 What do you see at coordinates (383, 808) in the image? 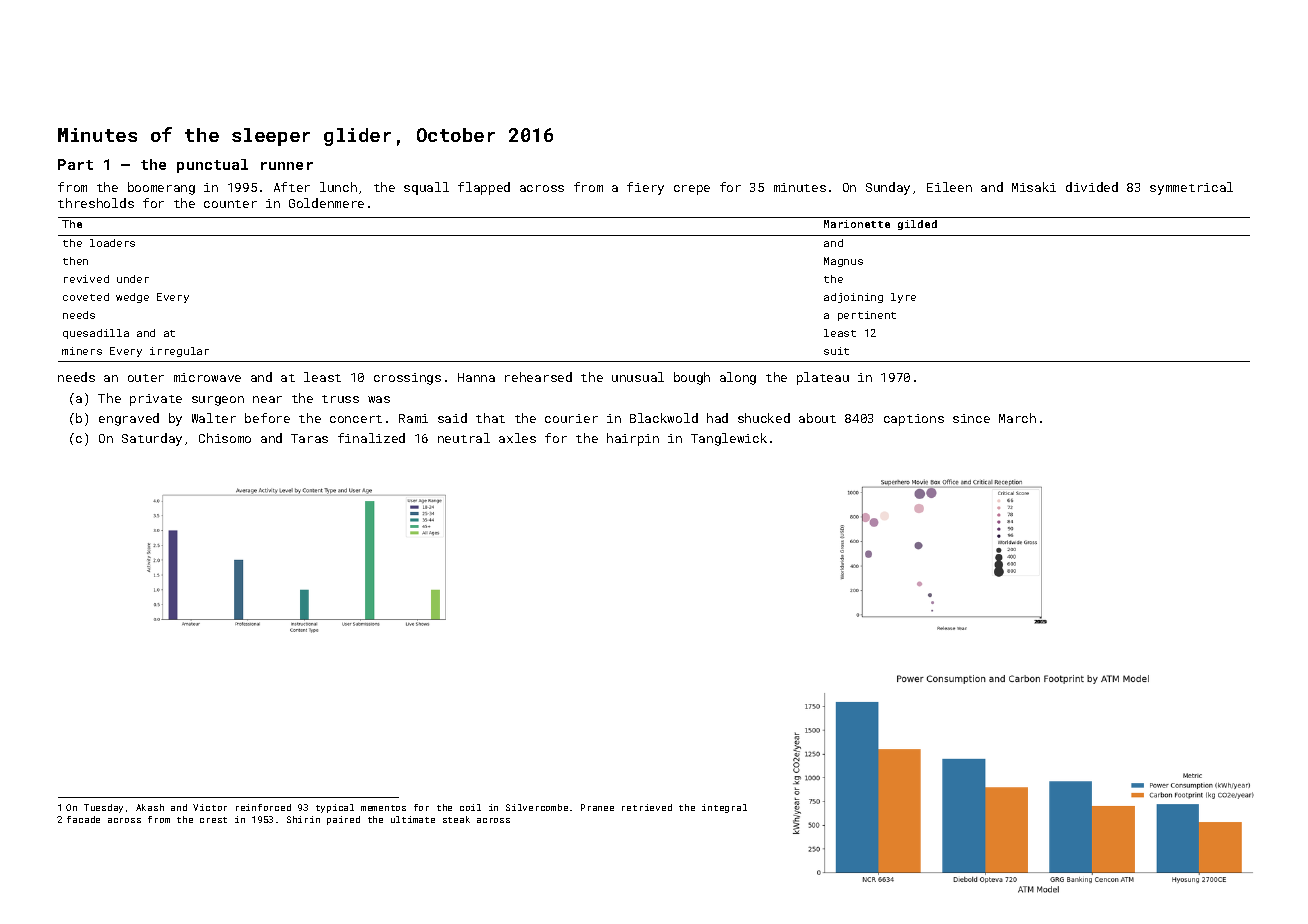
I see `mementos` at bounding box center [383, 808].
